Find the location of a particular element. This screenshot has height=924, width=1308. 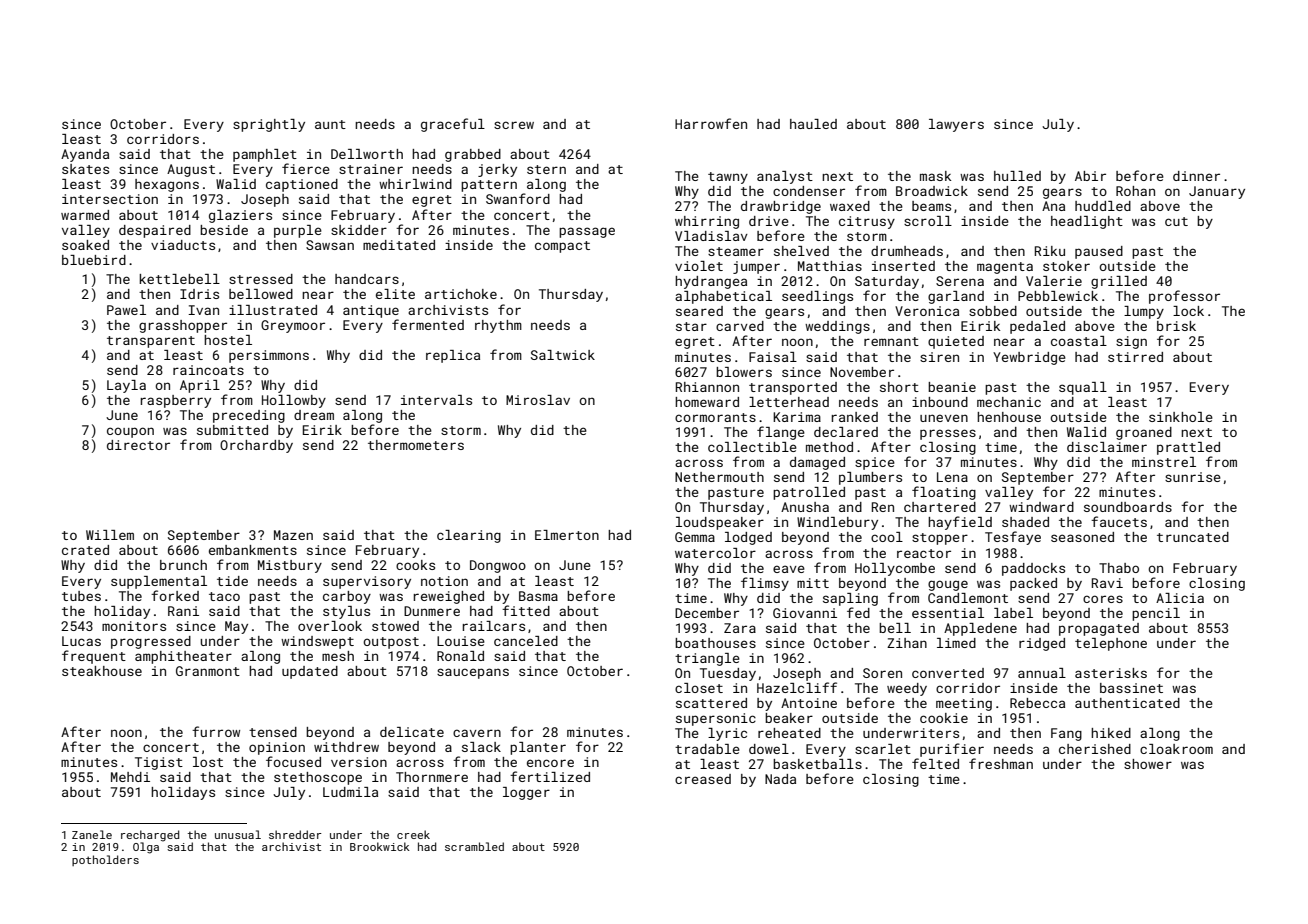

lawyers is located at coordinates (956, 125).
